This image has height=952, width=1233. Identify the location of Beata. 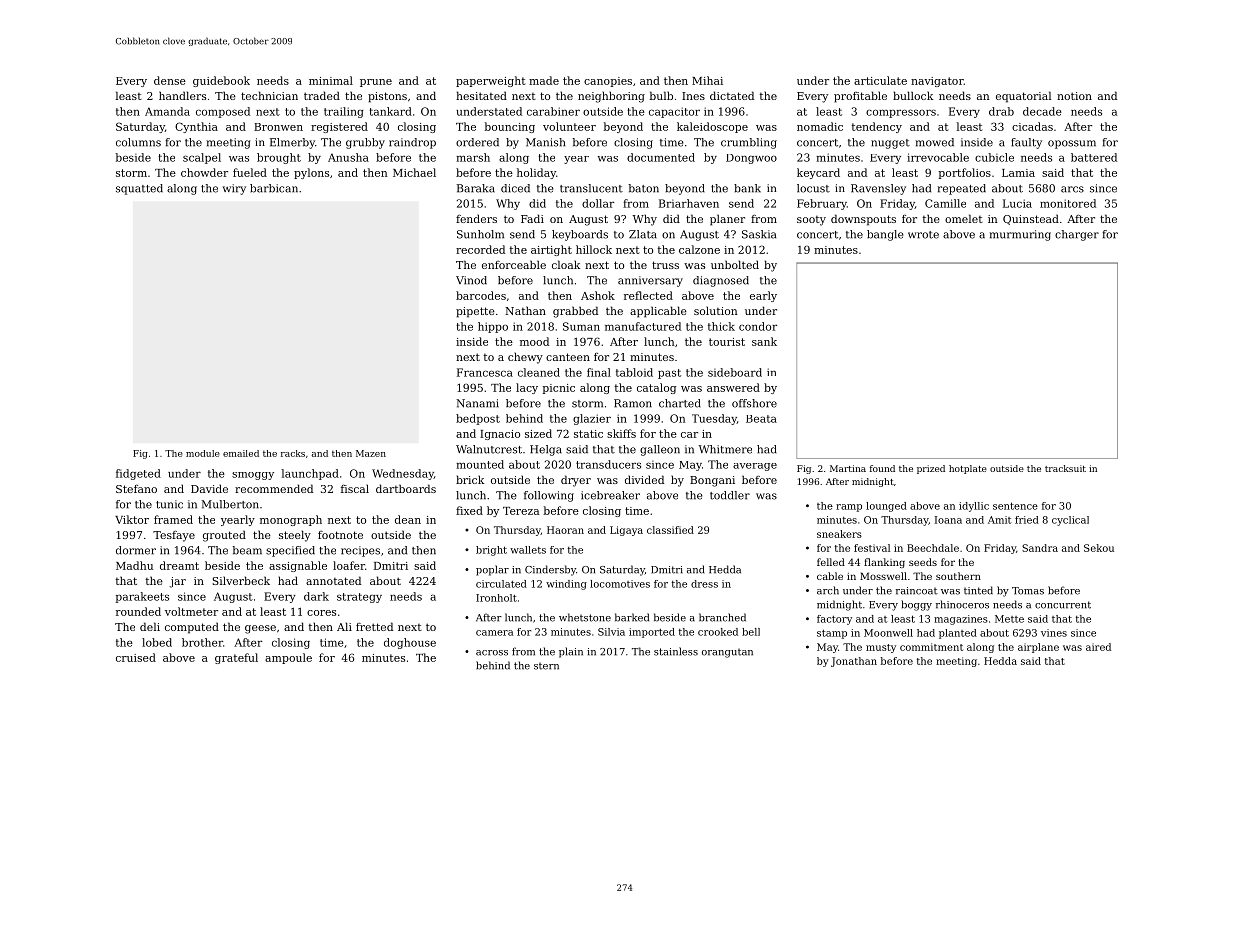
(761, 419).
